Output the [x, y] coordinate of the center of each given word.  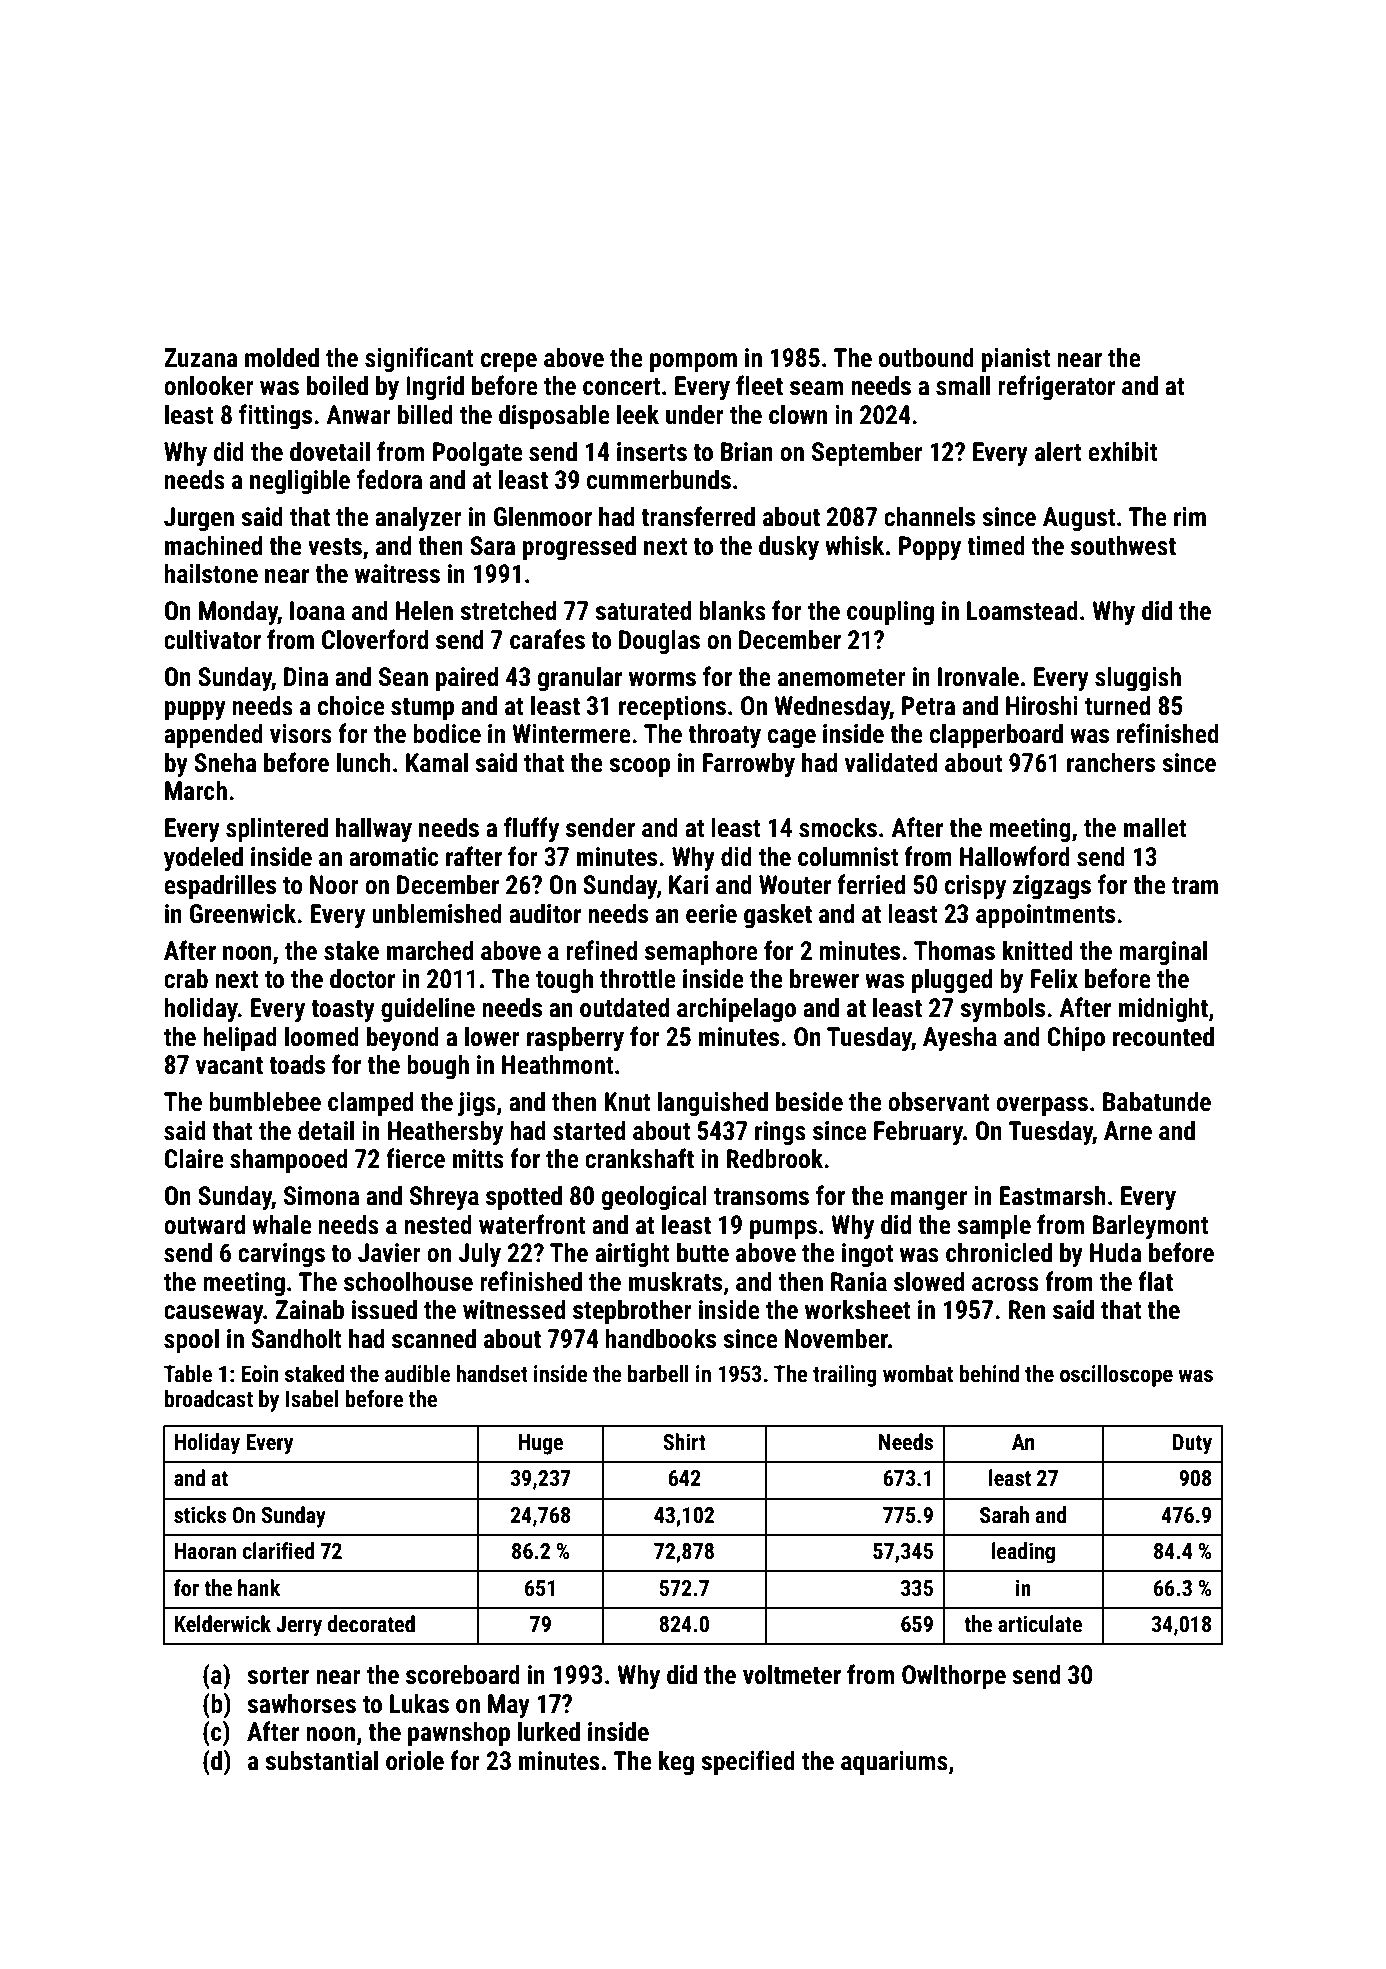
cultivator [212, 639]
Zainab [310, 1309]
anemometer [842, 678]
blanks [732, 610]
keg [676, 1762]
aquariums [894, 1763]
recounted [1163, 1036]
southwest [1123, 545]
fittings [275, 416]
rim [1190, 516]
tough [564, 980]
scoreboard [463, 1674]
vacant [229, 1066]
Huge [541, 1444]
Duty [1192, 1444]
